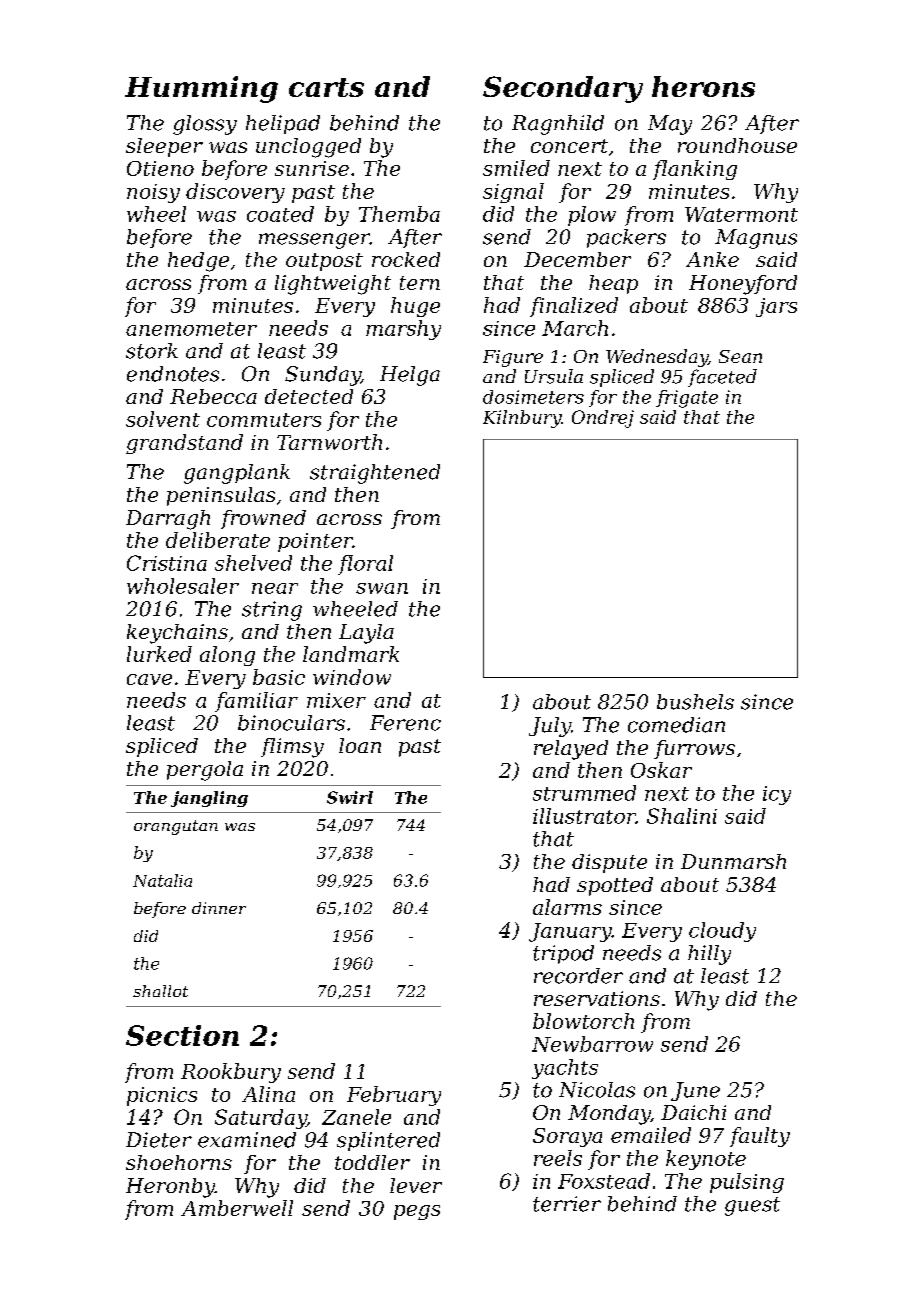 This document has width=924, height=1311. Describe the element at coordinates (201, 89) in the document. I see `Humming` at that location.
